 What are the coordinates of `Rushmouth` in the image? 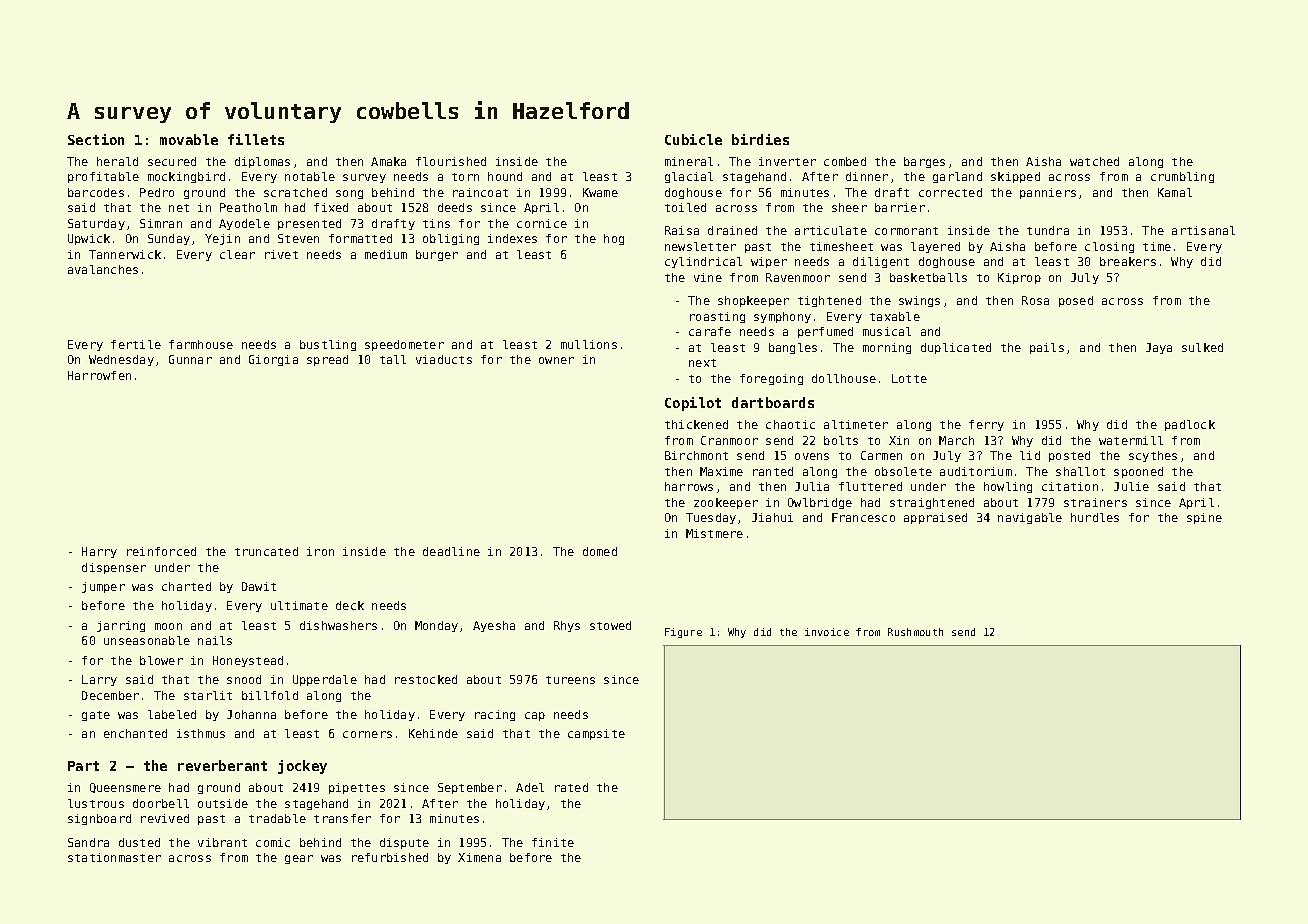 It's located at (915, 632).
